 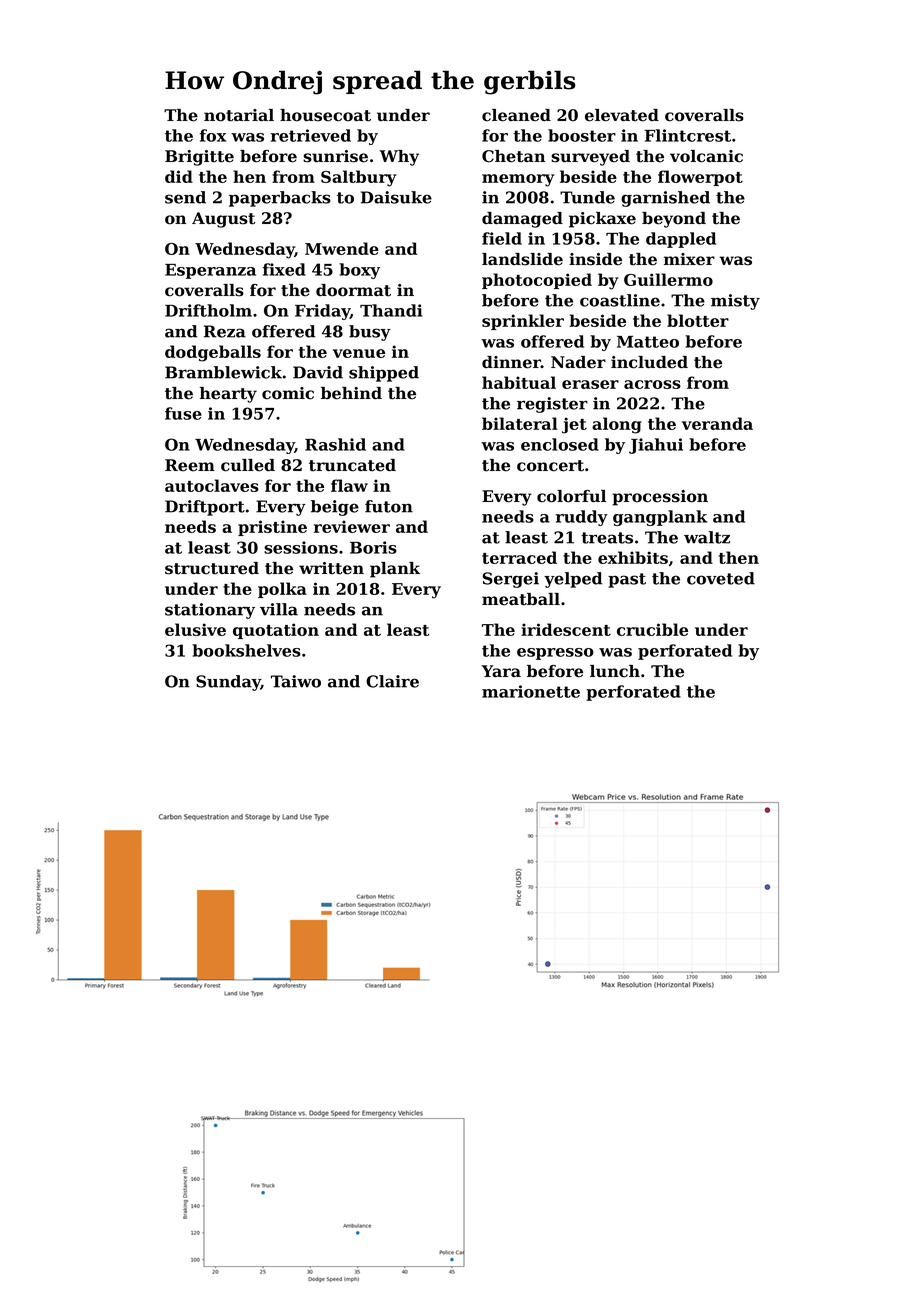 What do you see at coordinates (698, 320) in the screenshot?
I see `blotter` at bounding box center [698, 320].
